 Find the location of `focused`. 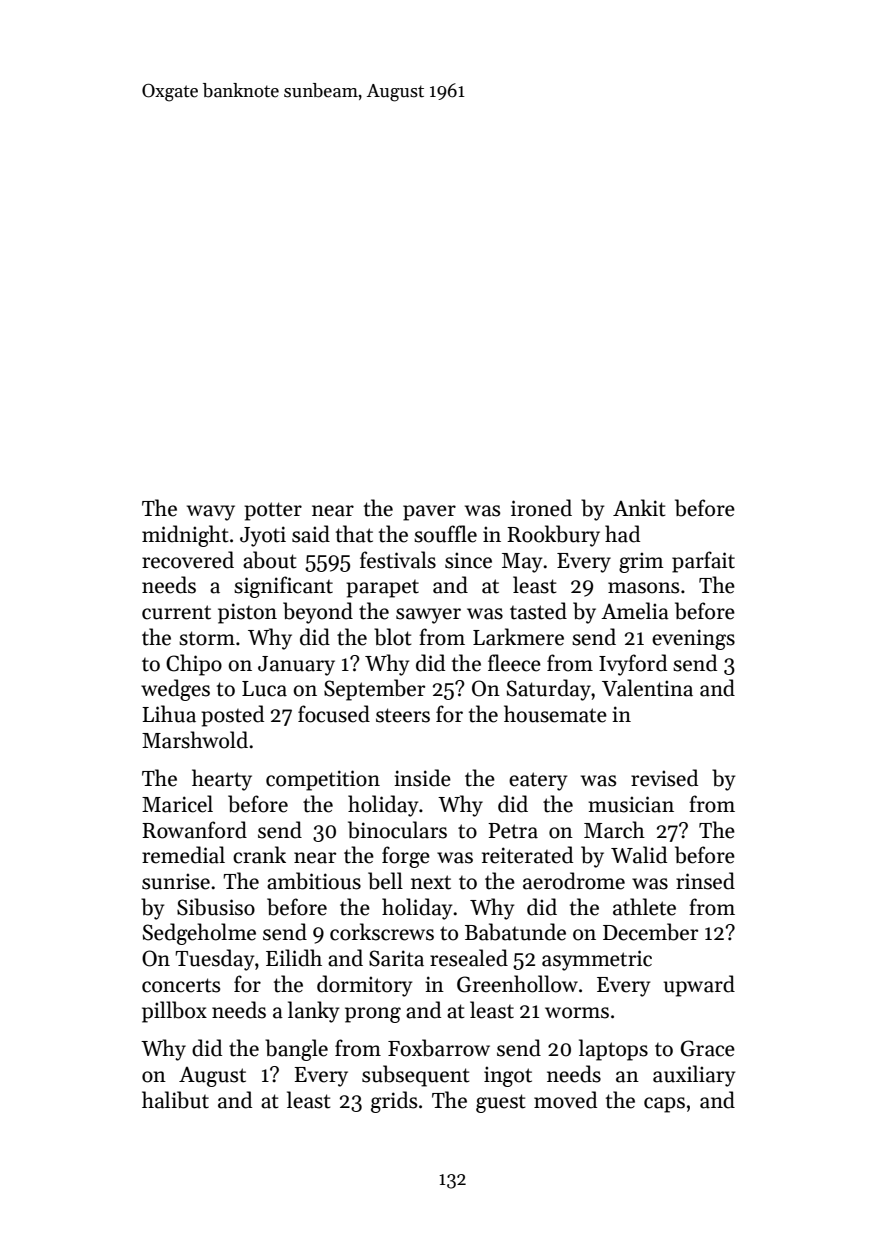

focused is located at coordinates (334, 714).
